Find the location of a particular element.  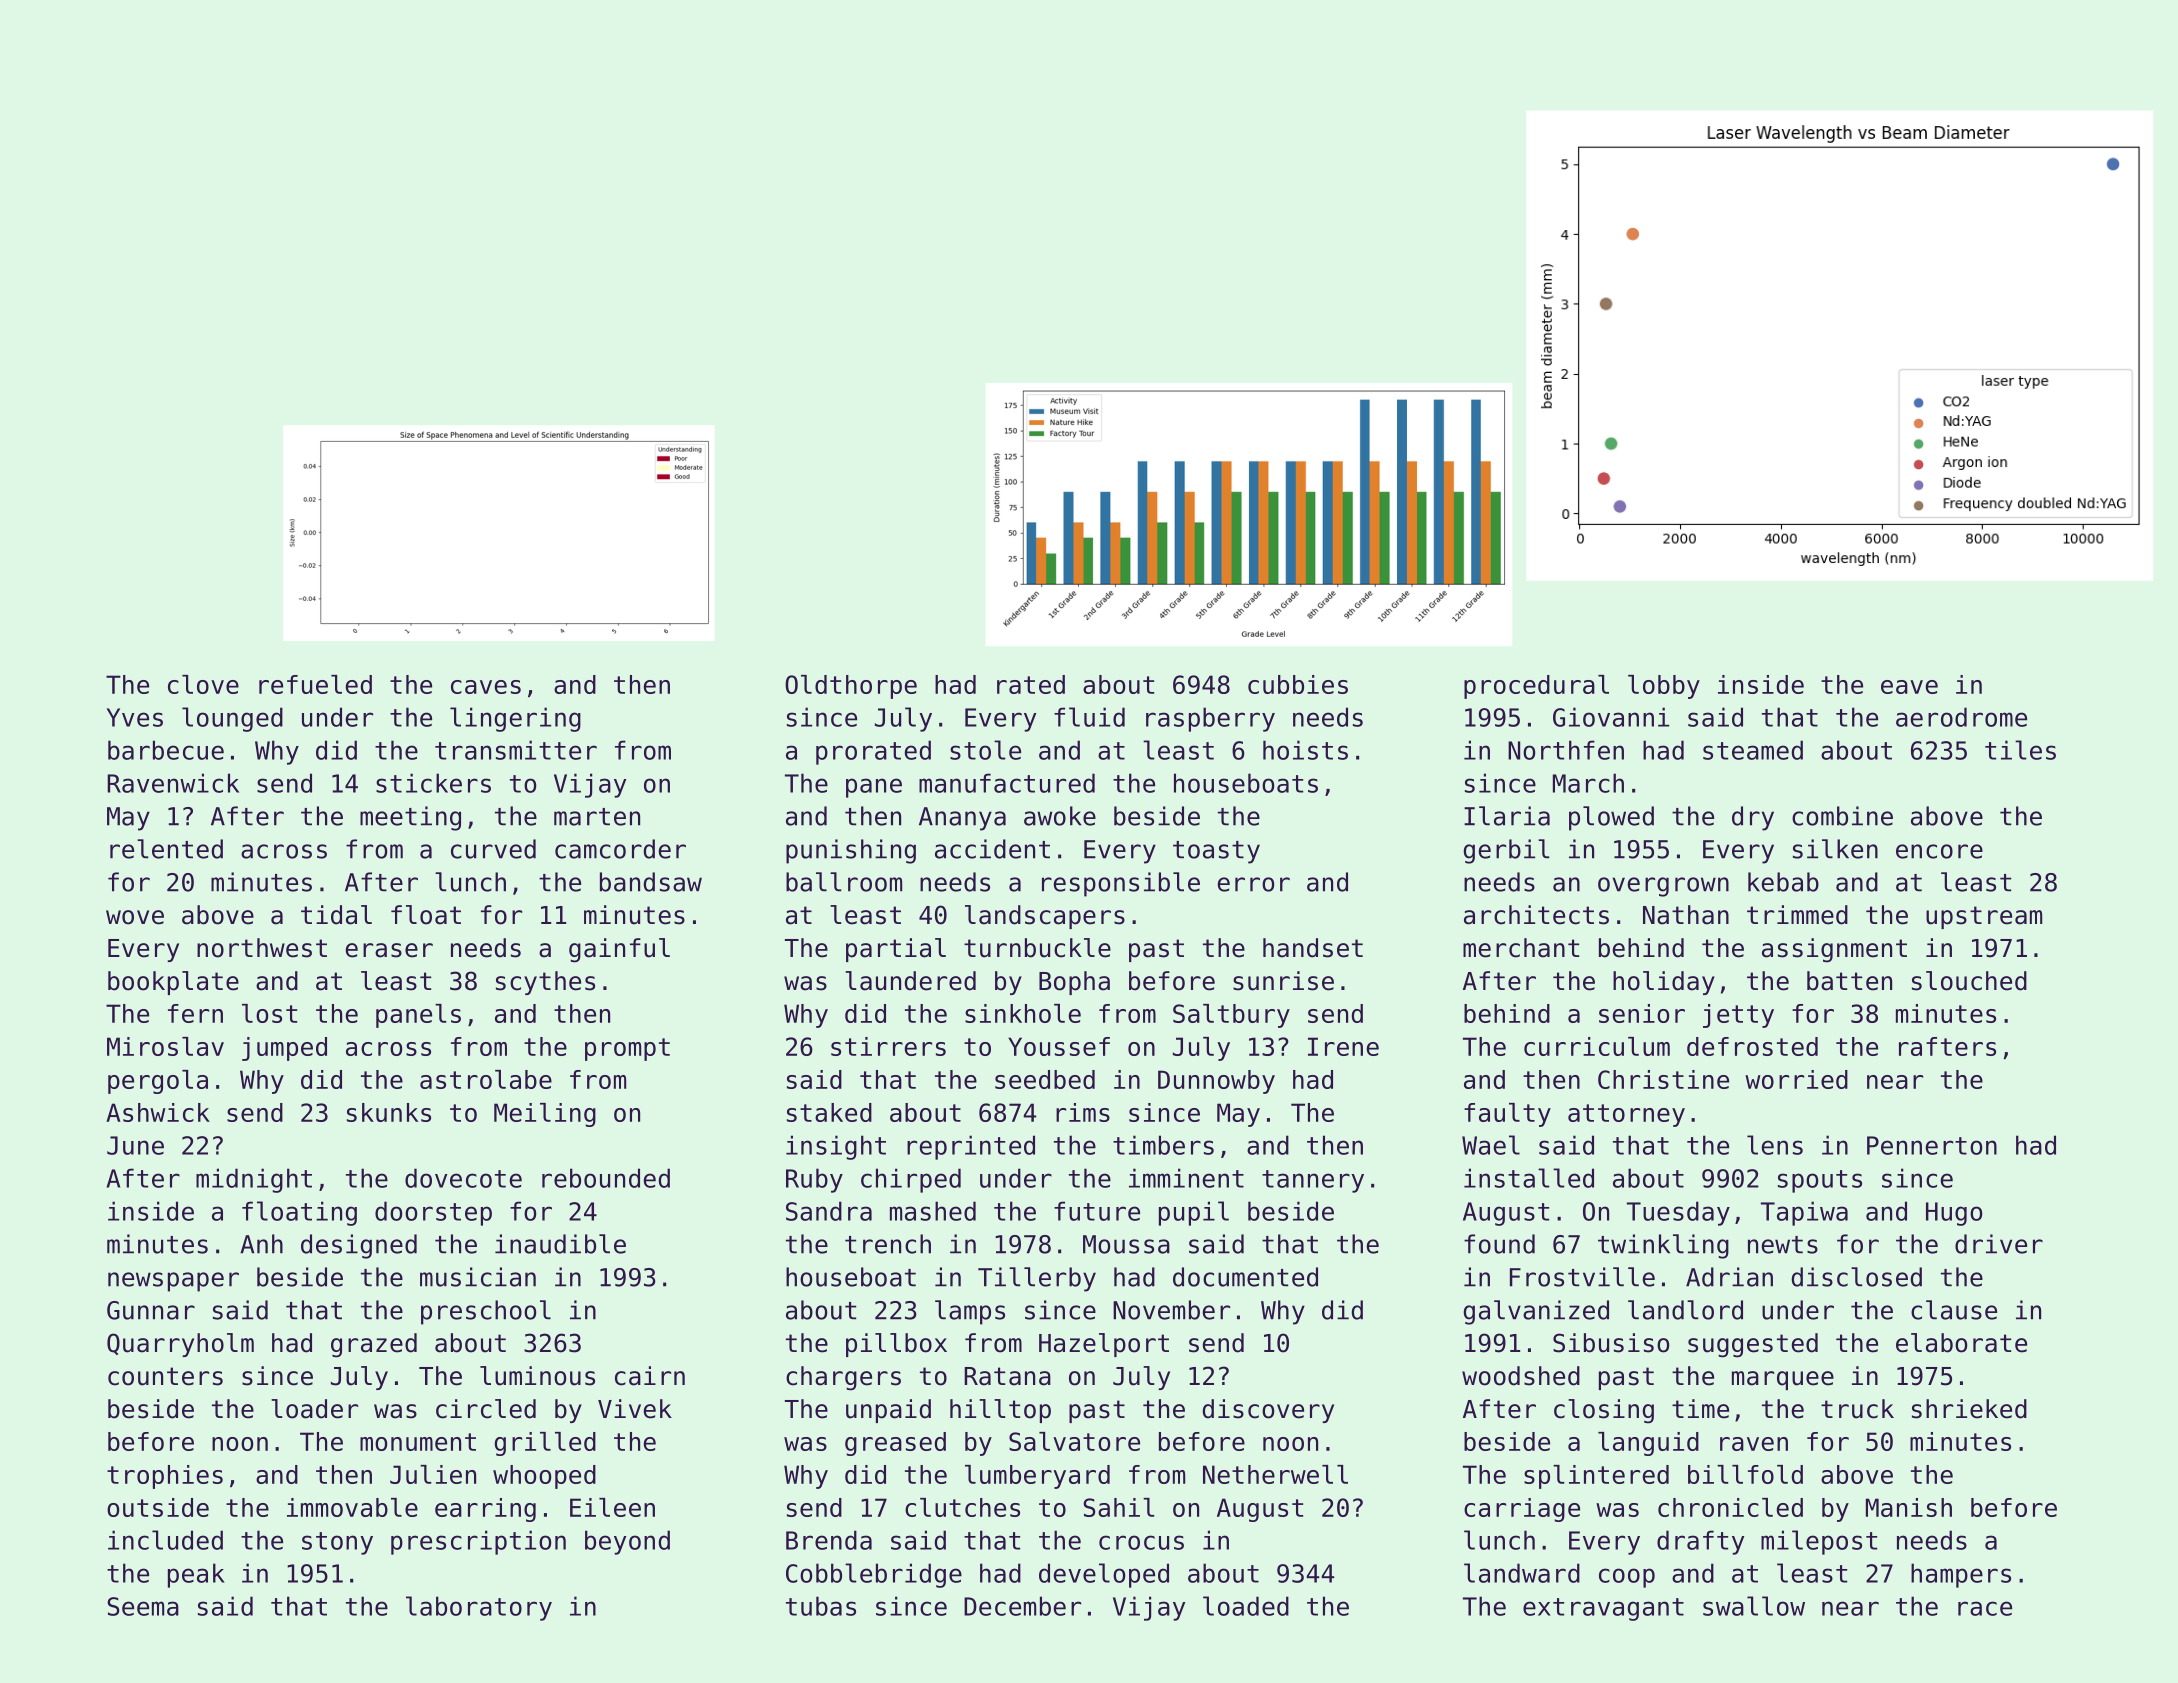

Christine is located at coordinates (1663, 1079).
